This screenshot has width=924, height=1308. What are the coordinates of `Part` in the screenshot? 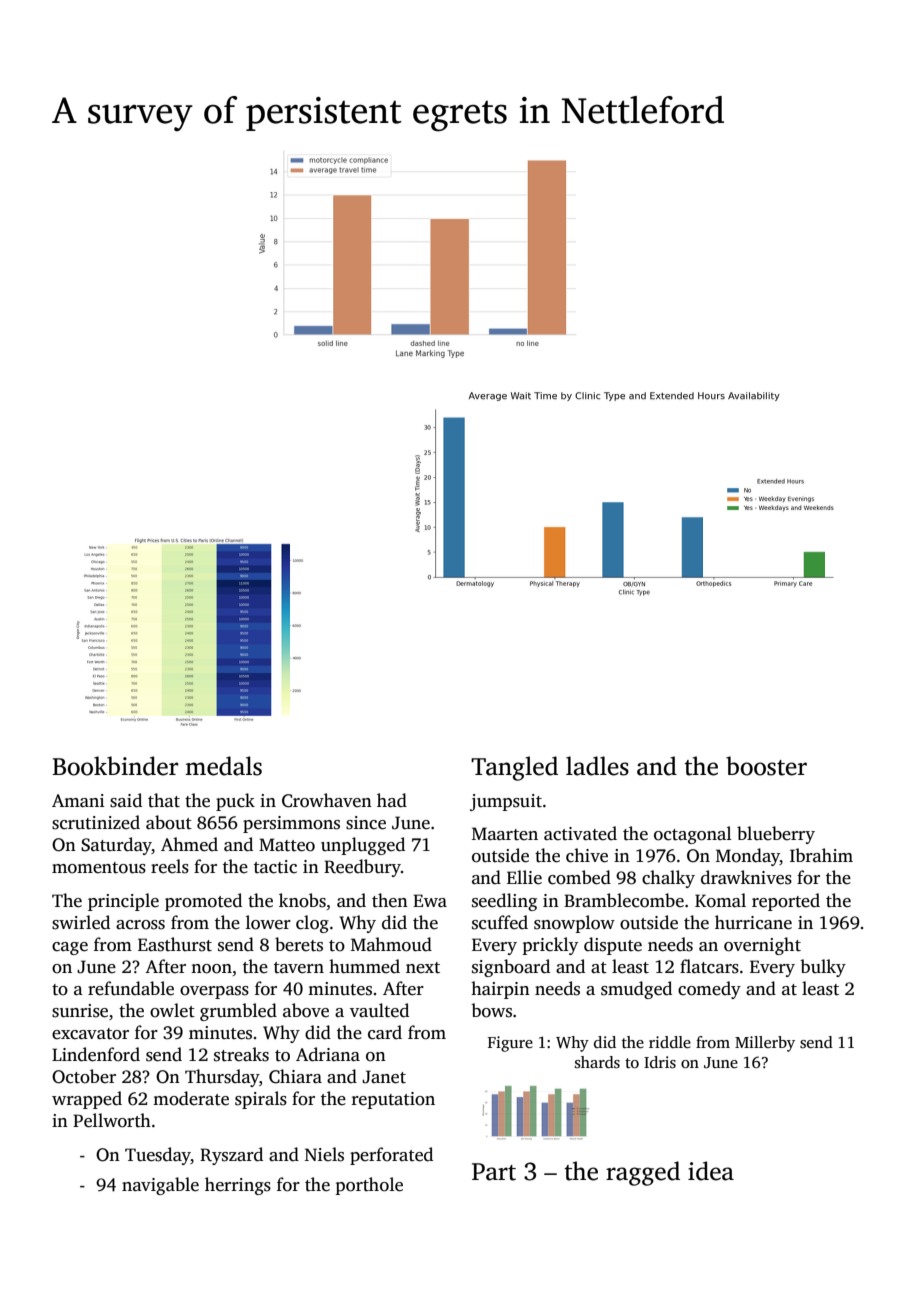 It's located at (494, 1172).
